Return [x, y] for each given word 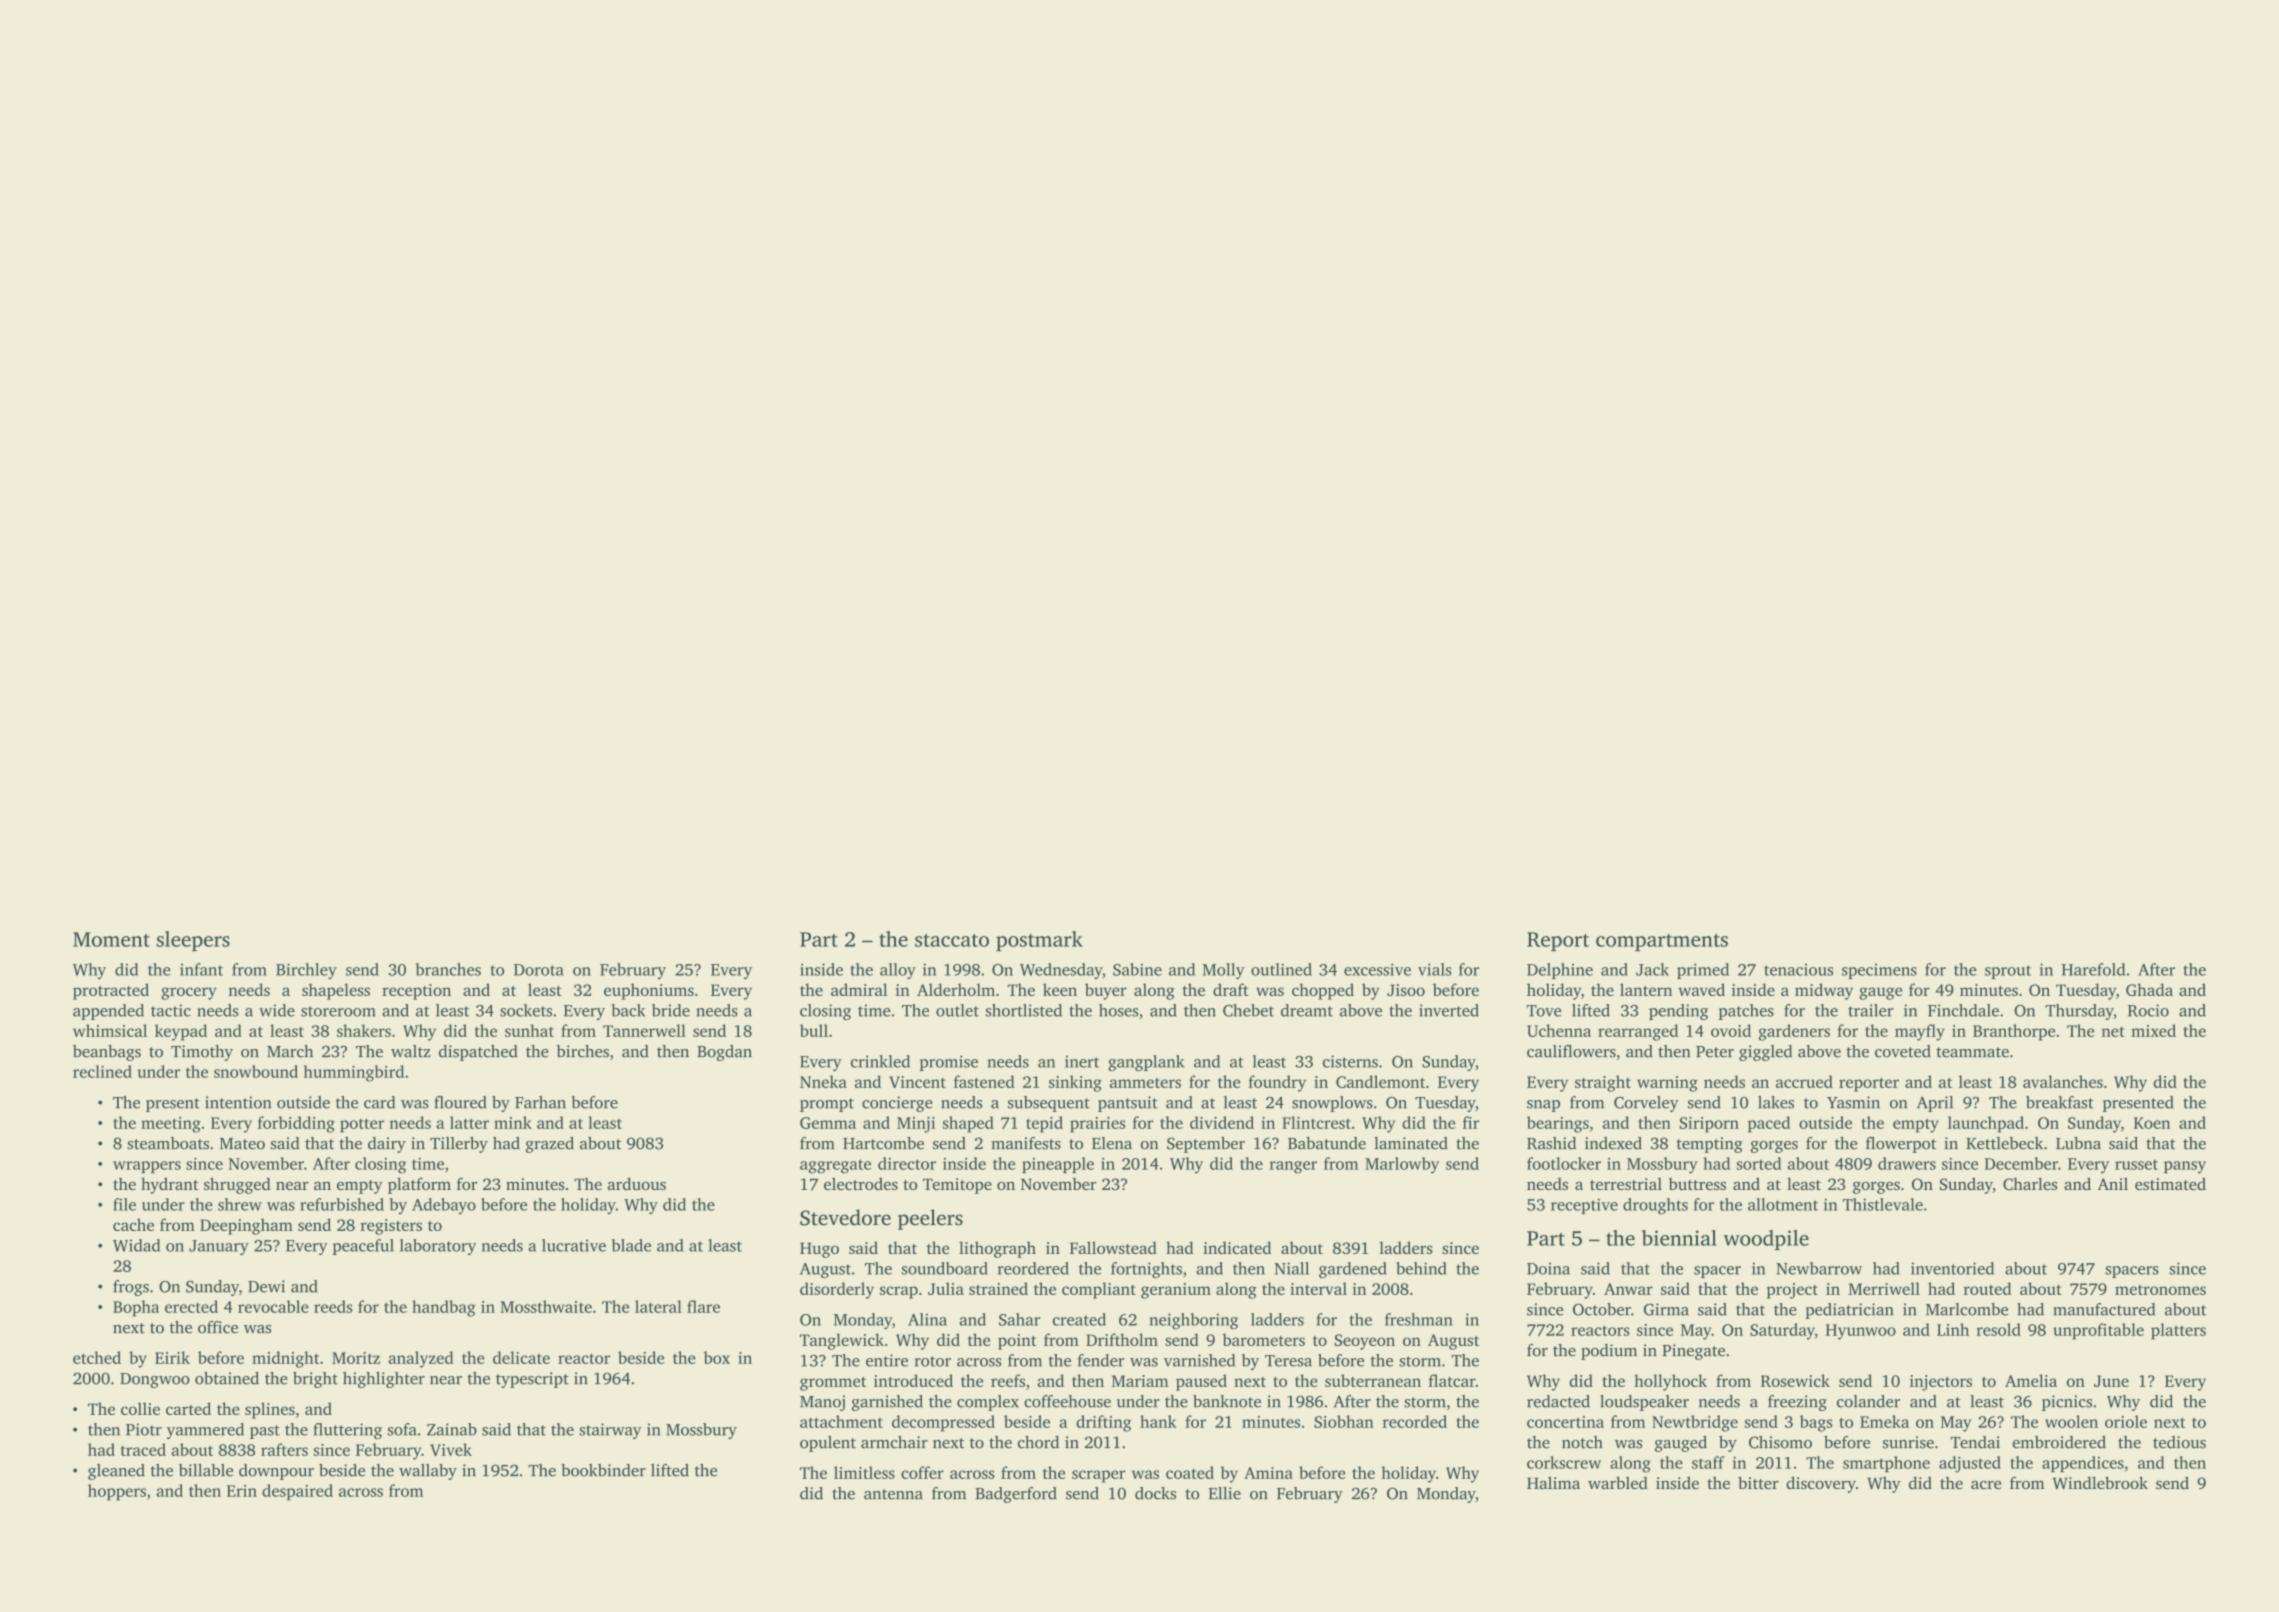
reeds [333, 1306]
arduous [637, 1183]
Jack [1652, 969]
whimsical [110, 1030]
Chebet [1248, 1010]
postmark [1039, 941]
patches [1746, 1012]
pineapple [1058, 1165]
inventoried [1952, 1268]
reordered [1033, 1268]
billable [206, 1470]
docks [1155, 1493]
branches [448, 969]
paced [1769, 1124]
